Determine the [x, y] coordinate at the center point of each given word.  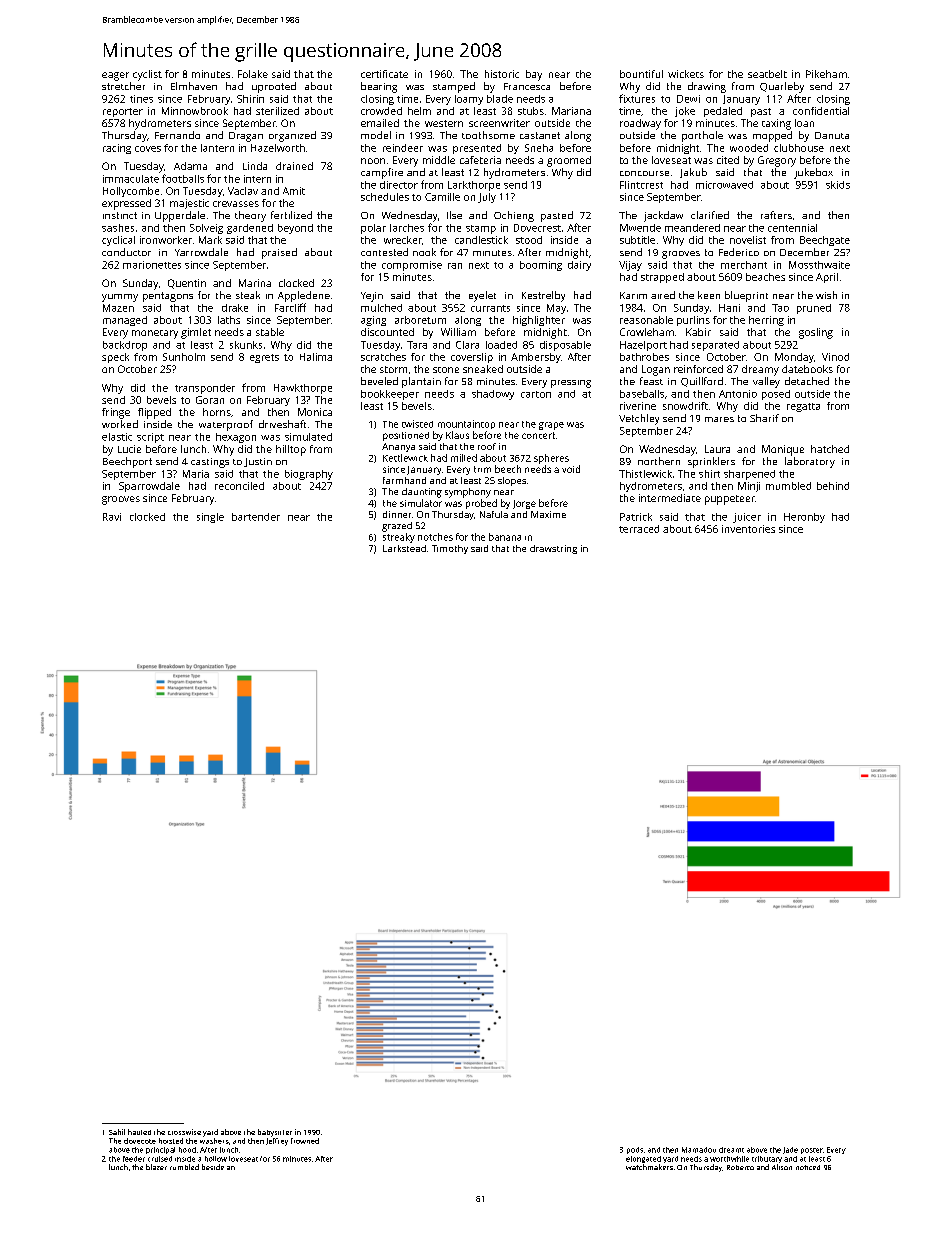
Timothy [450, 549]
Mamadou [699, 1150]
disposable [565, 346]
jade [790, 1150]
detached [807, 381]
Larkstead [404, 548]
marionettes [152, 265]
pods [635, 1150]
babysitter [275, 1133]
